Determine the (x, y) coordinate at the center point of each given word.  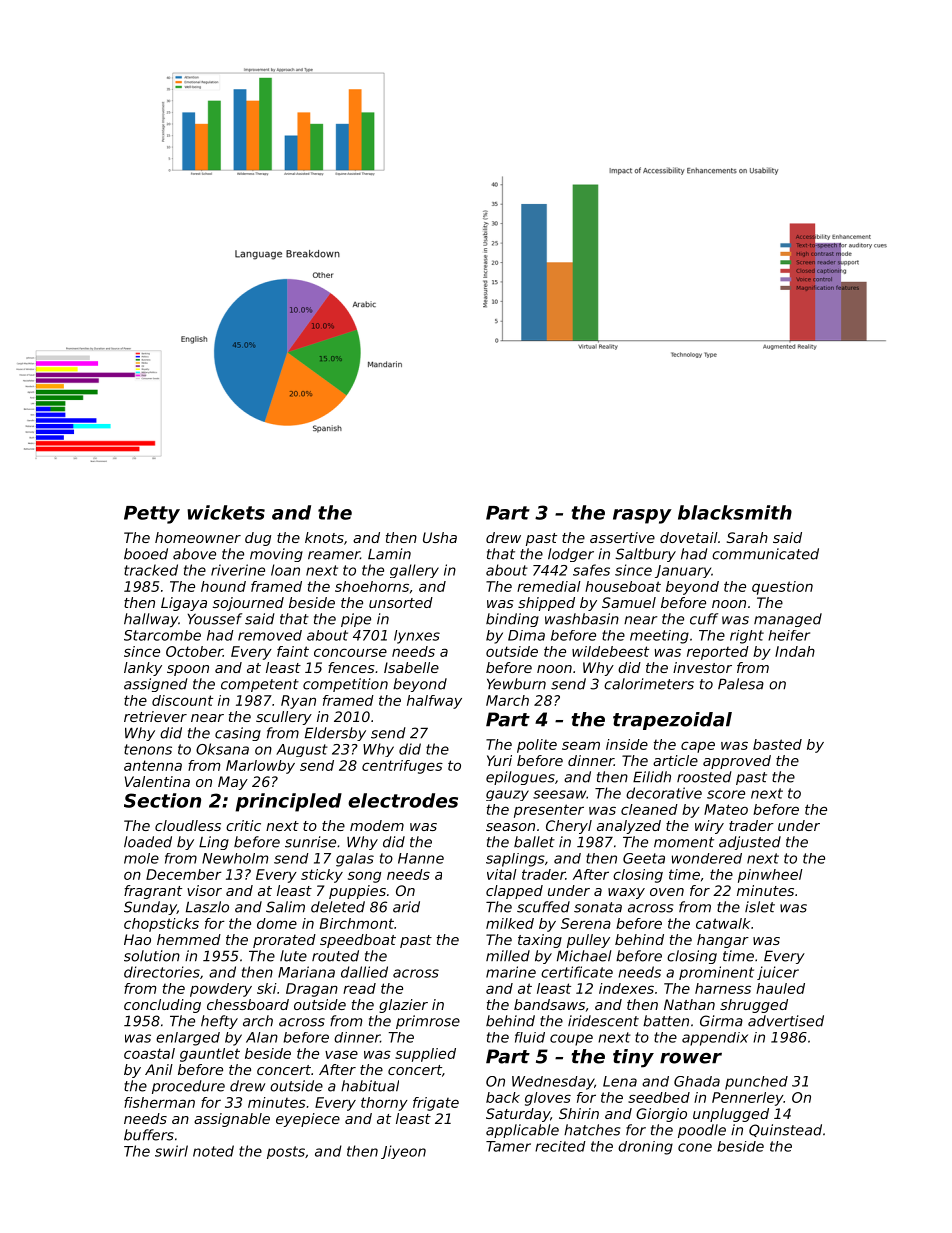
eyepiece (308, 1120)
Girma (721, 1021)
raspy (642, 516)
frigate (436, 1104)
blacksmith (735, 512)
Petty (152, 515)
